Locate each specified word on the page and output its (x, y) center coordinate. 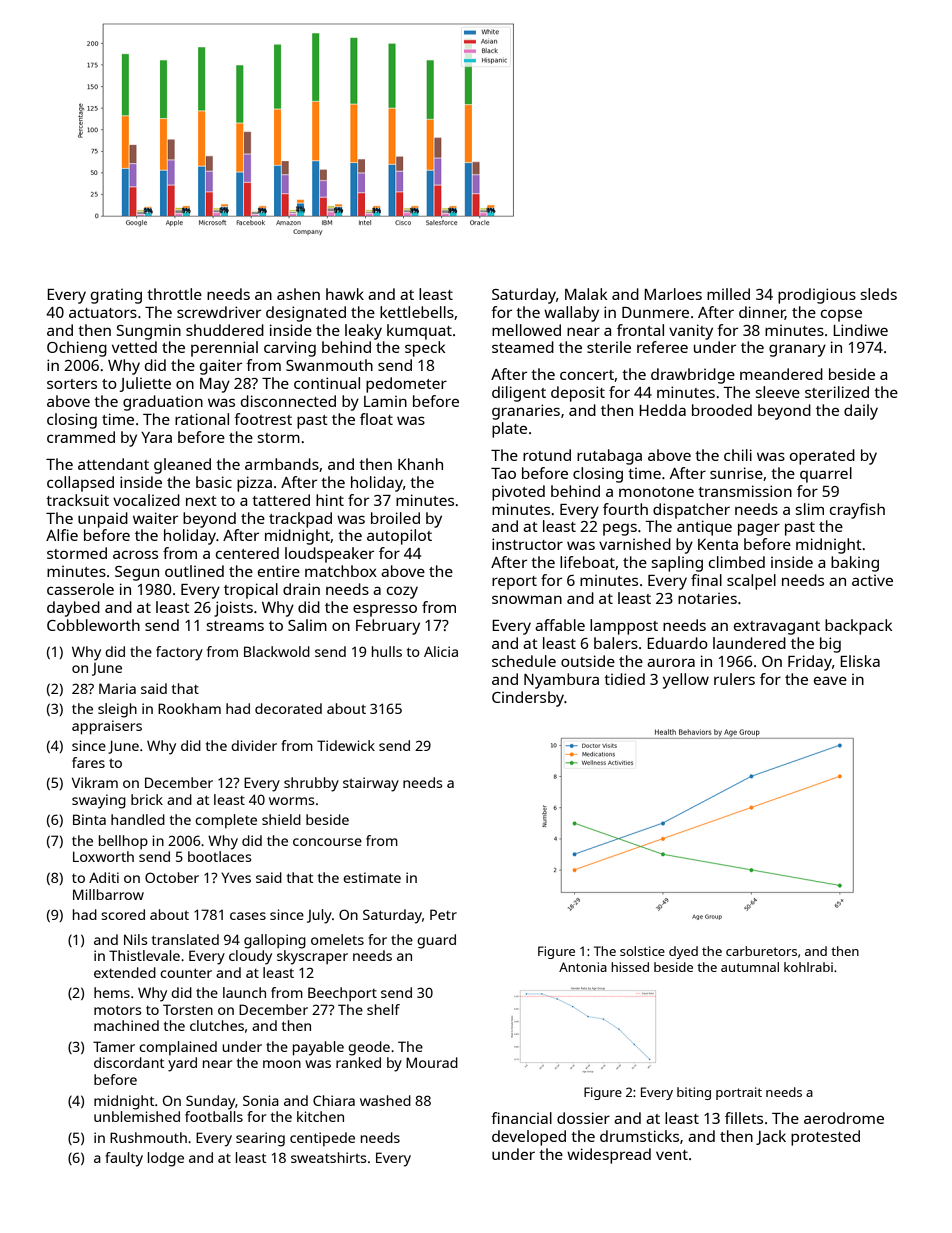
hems (112, 992)
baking (855, 564)
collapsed (80, 484)
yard (182, 1064)
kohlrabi (808, 967)
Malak (586, 294)
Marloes (673, 294)
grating (116, 296)
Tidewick (346, 745)
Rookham (189, 708)
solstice (642, 951)
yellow (686, 681)
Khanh (420, 464)
